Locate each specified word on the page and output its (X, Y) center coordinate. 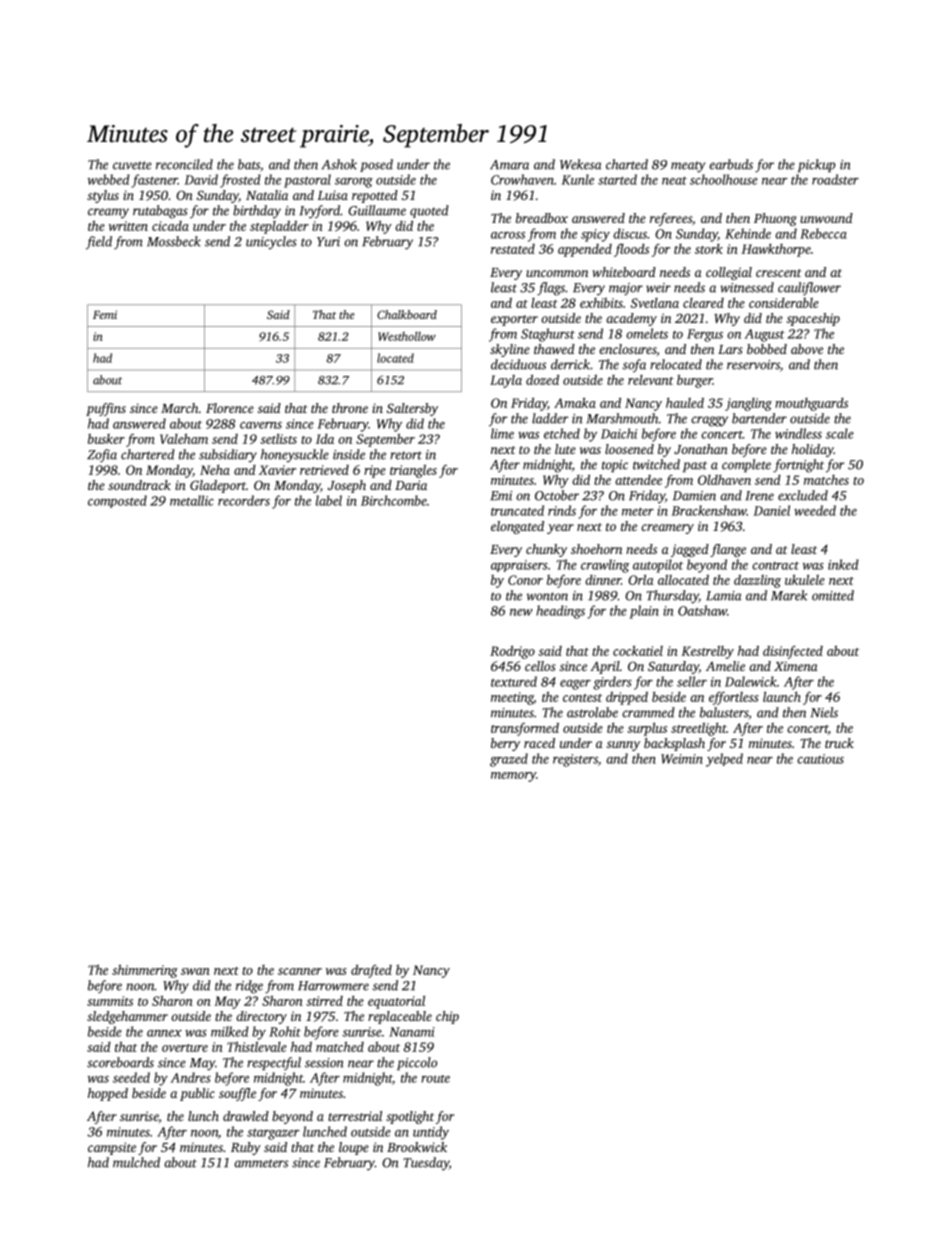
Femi (105, 314)
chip (447, 1017)
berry (505, 744)
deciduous (518, 364)
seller (692, 681)
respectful (274, 1064)
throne (350, 408)
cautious (820, 759)
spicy (595, 235)
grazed (509, 760)
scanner (300, 971)
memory (513, 777)
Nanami (412, 1032)
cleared (703, 303)
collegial (729, 273)
